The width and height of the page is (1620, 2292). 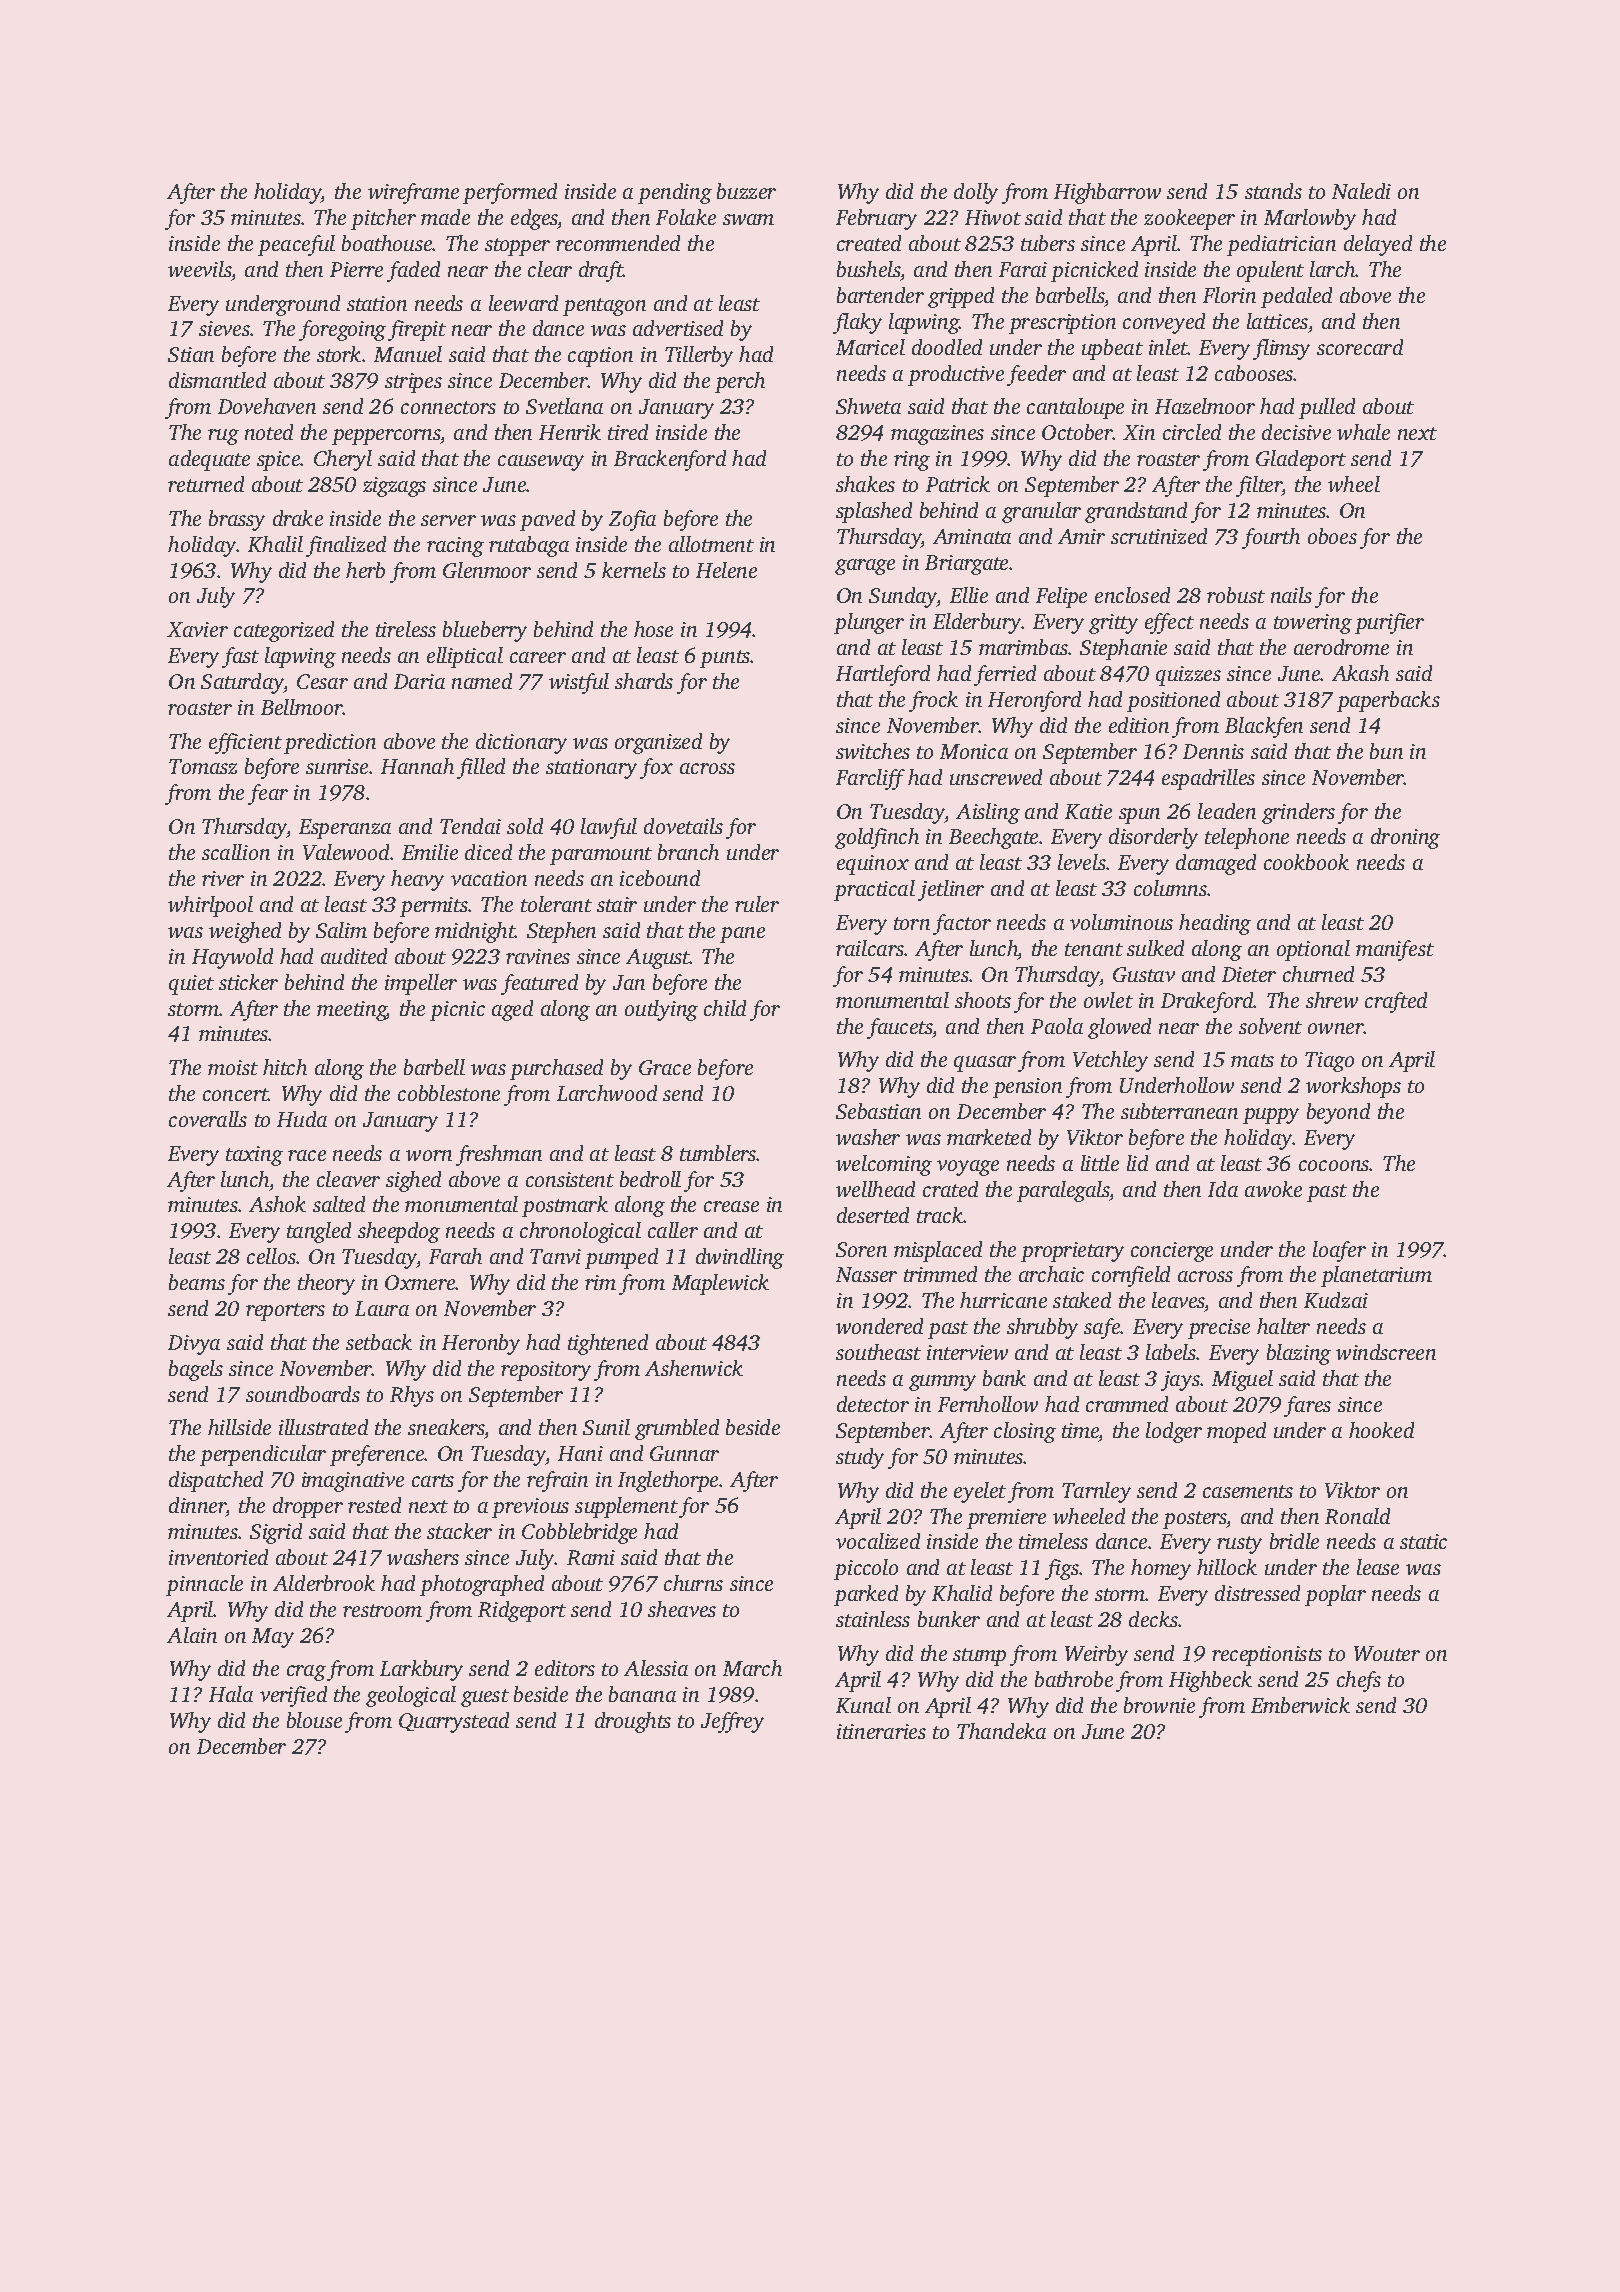 What do you see at coordinates (976, 193) in the page?
I see `dolly` at bounding box center [976, 193].
